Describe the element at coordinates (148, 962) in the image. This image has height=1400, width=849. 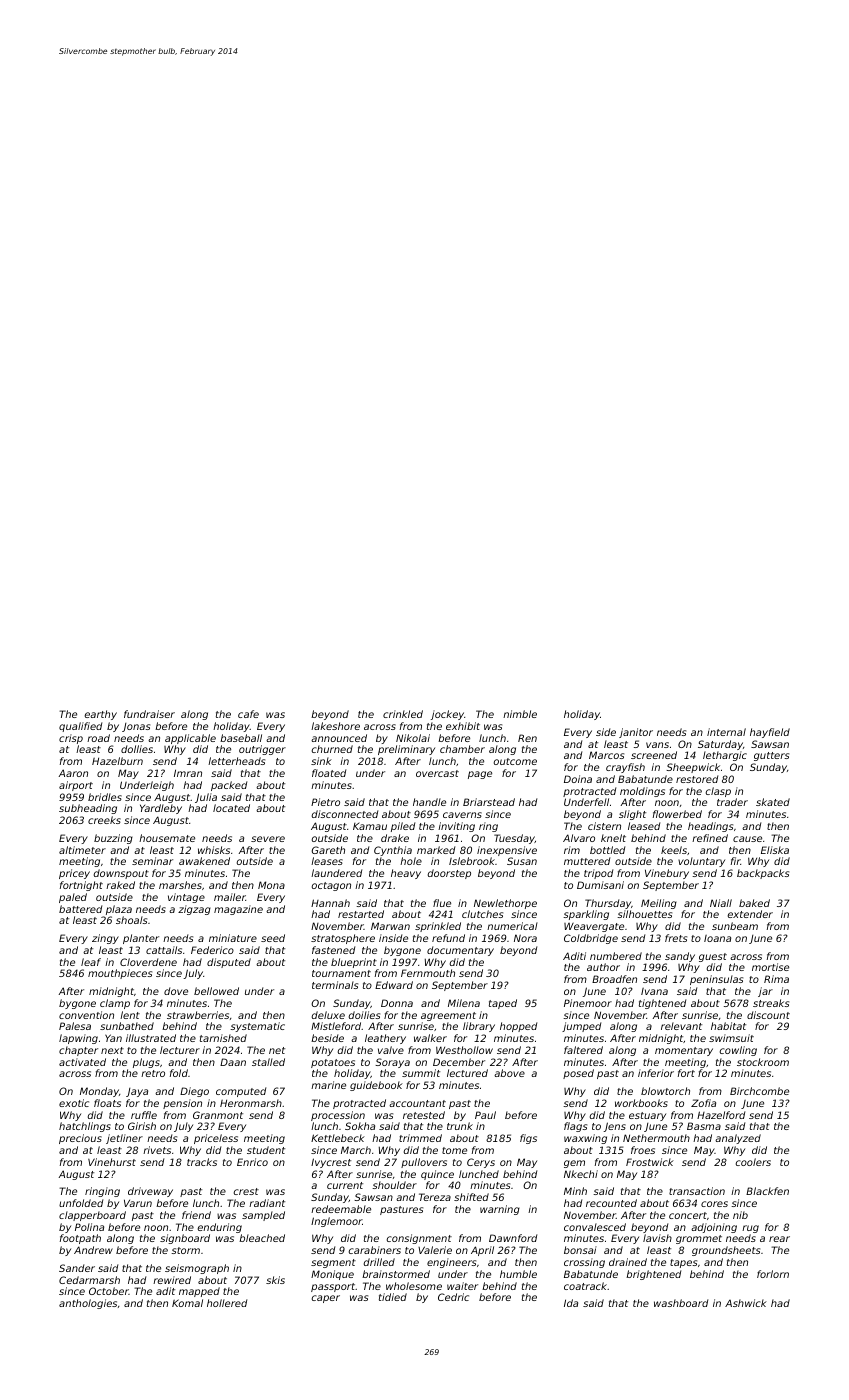
I see `Cloverdene` at that location.
